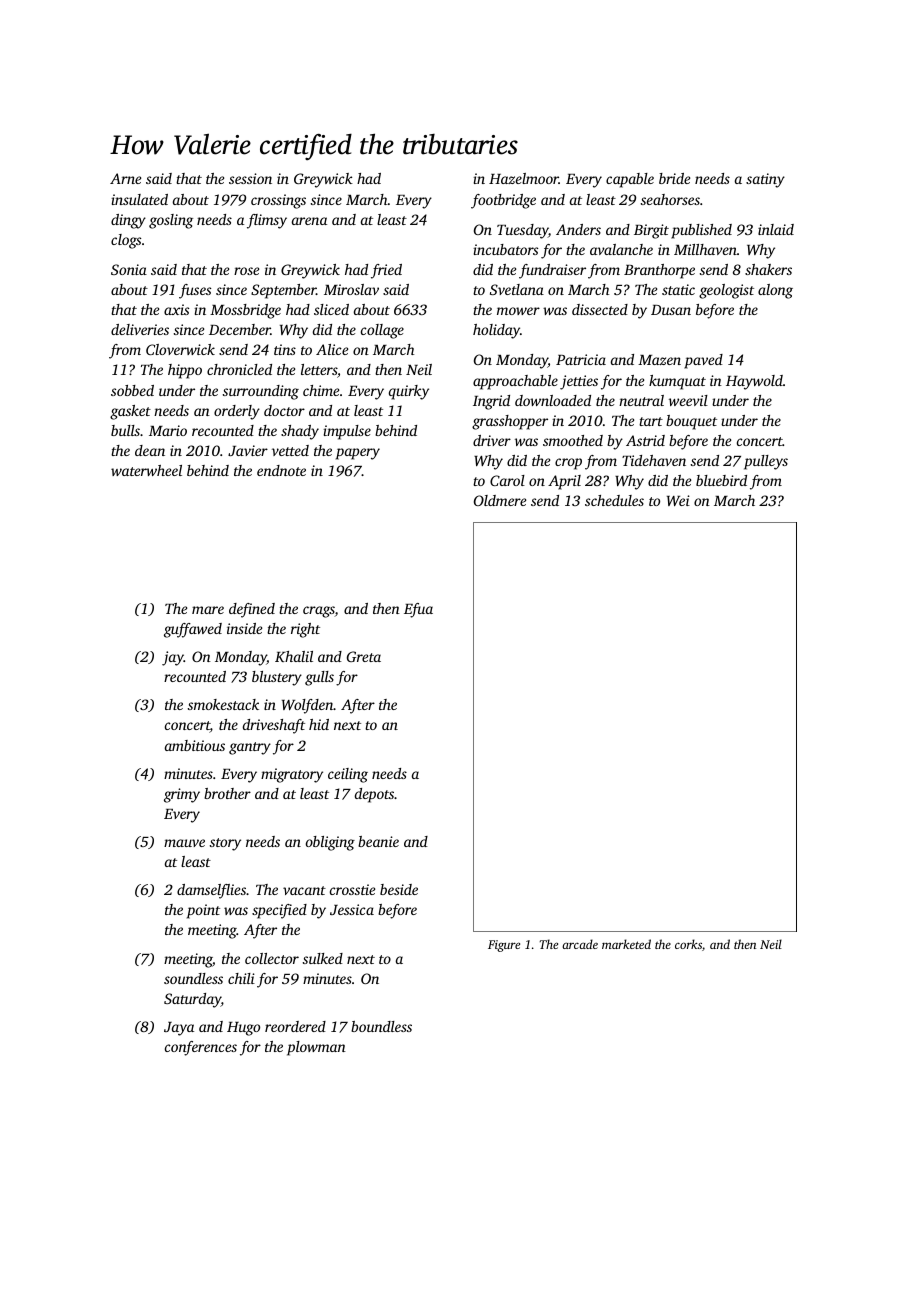 This screenshot has height=1316, width=908. What do you see at coordinates (250, 178) in the screenshot?
I see `session` at bounding box center [250, 178].
